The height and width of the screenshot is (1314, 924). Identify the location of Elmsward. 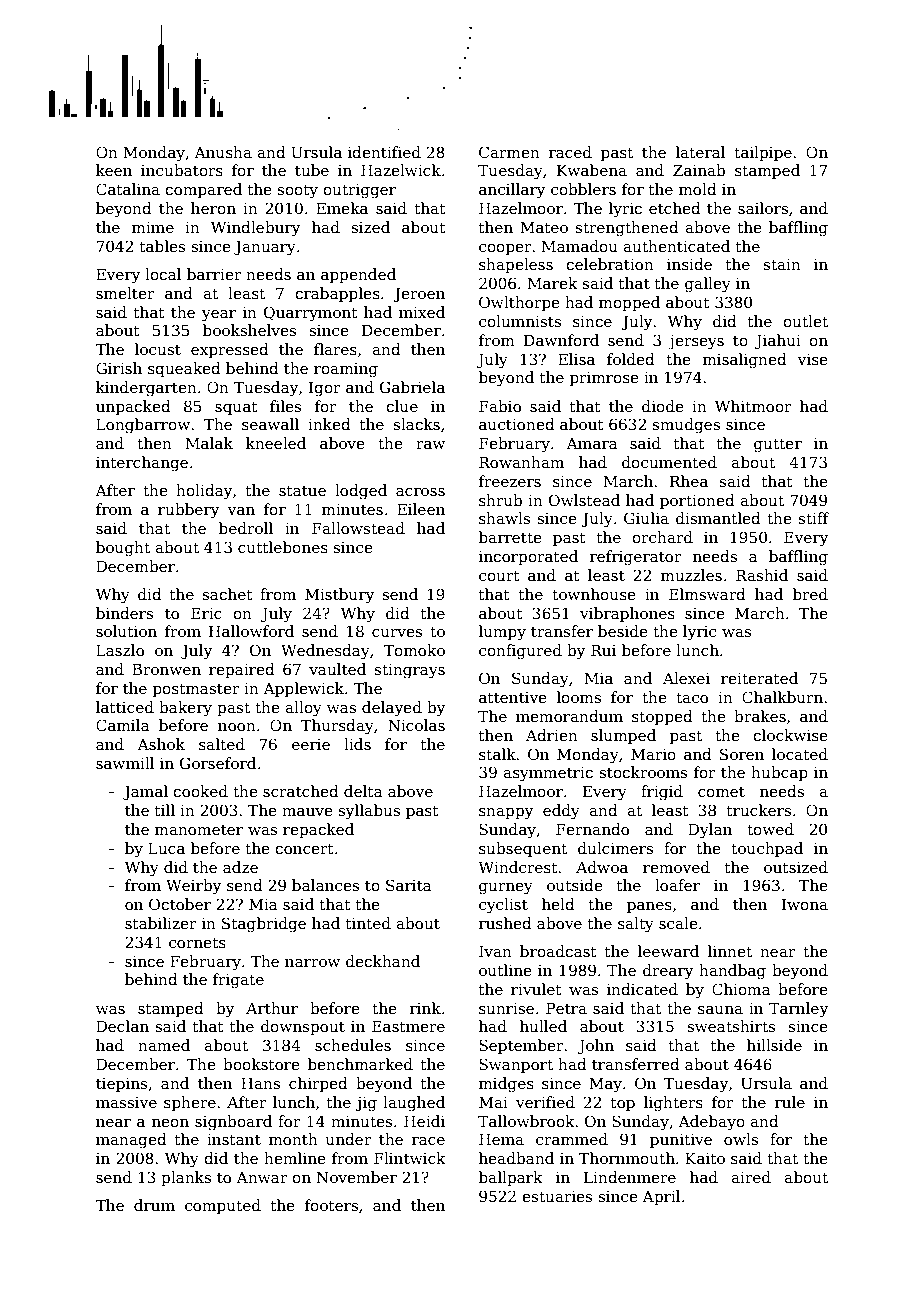
(707, 594).
